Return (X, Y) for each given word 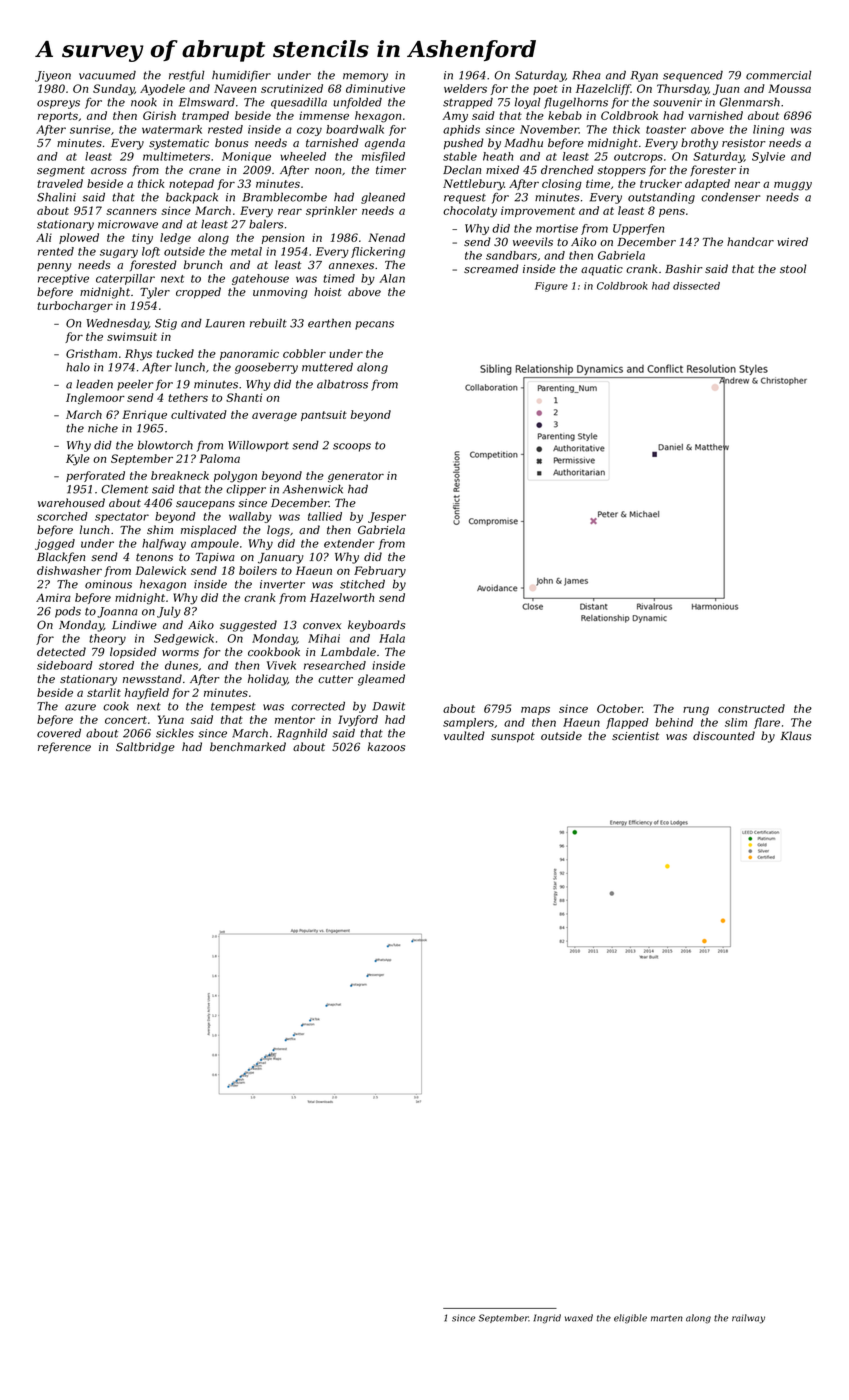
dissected (696, 286)
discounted (724, 735)
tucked (175, 353)
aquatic (602, 270)
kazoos (386, 747)
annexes (351, 266)
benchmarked (248, 746)
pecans (374, 325)
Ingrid (547, 1319)
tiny (142, 239)
